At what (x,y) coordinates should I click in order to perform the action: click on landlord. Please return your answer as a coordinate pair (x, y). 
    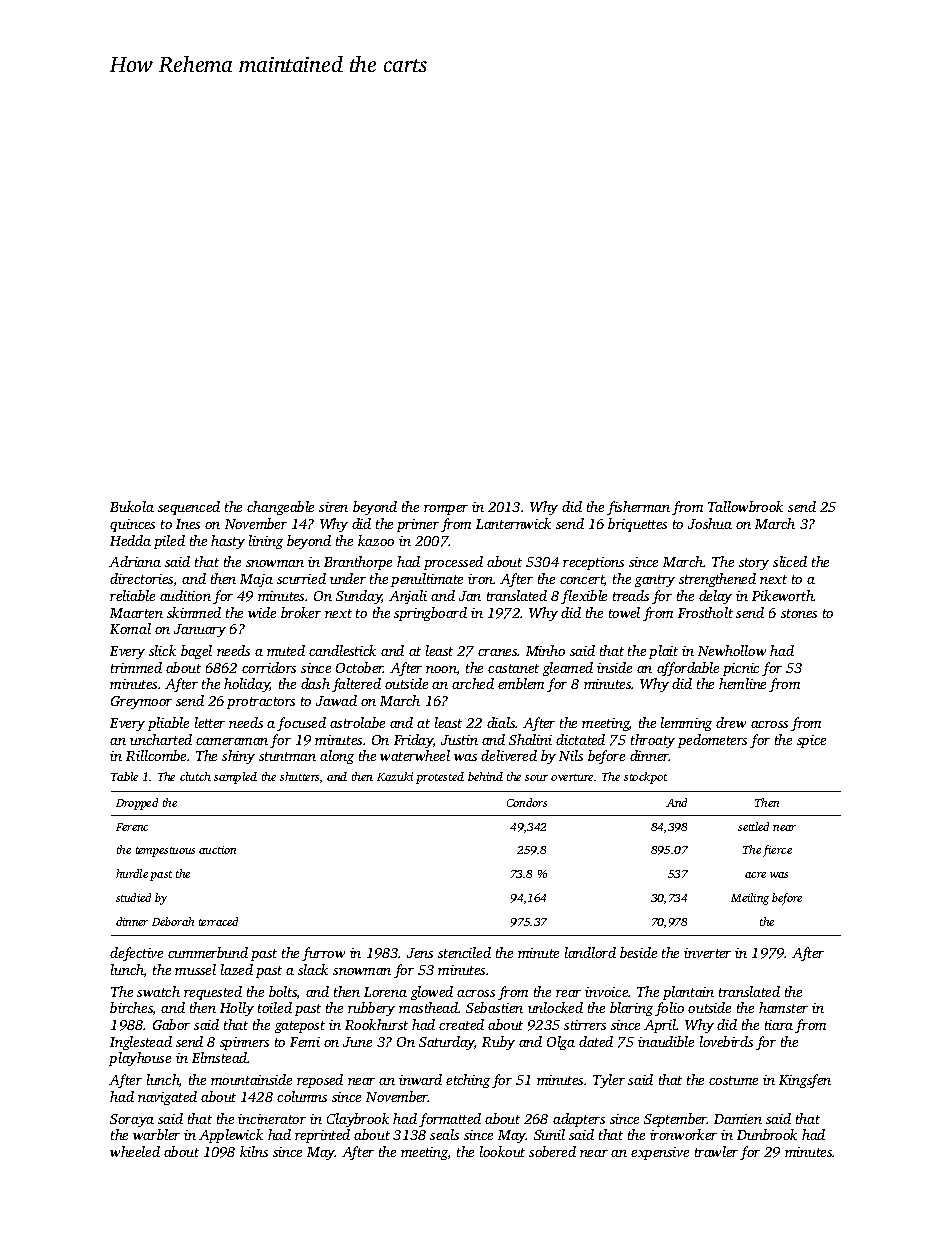
    Looking at the image, I should click on (590, 952).
